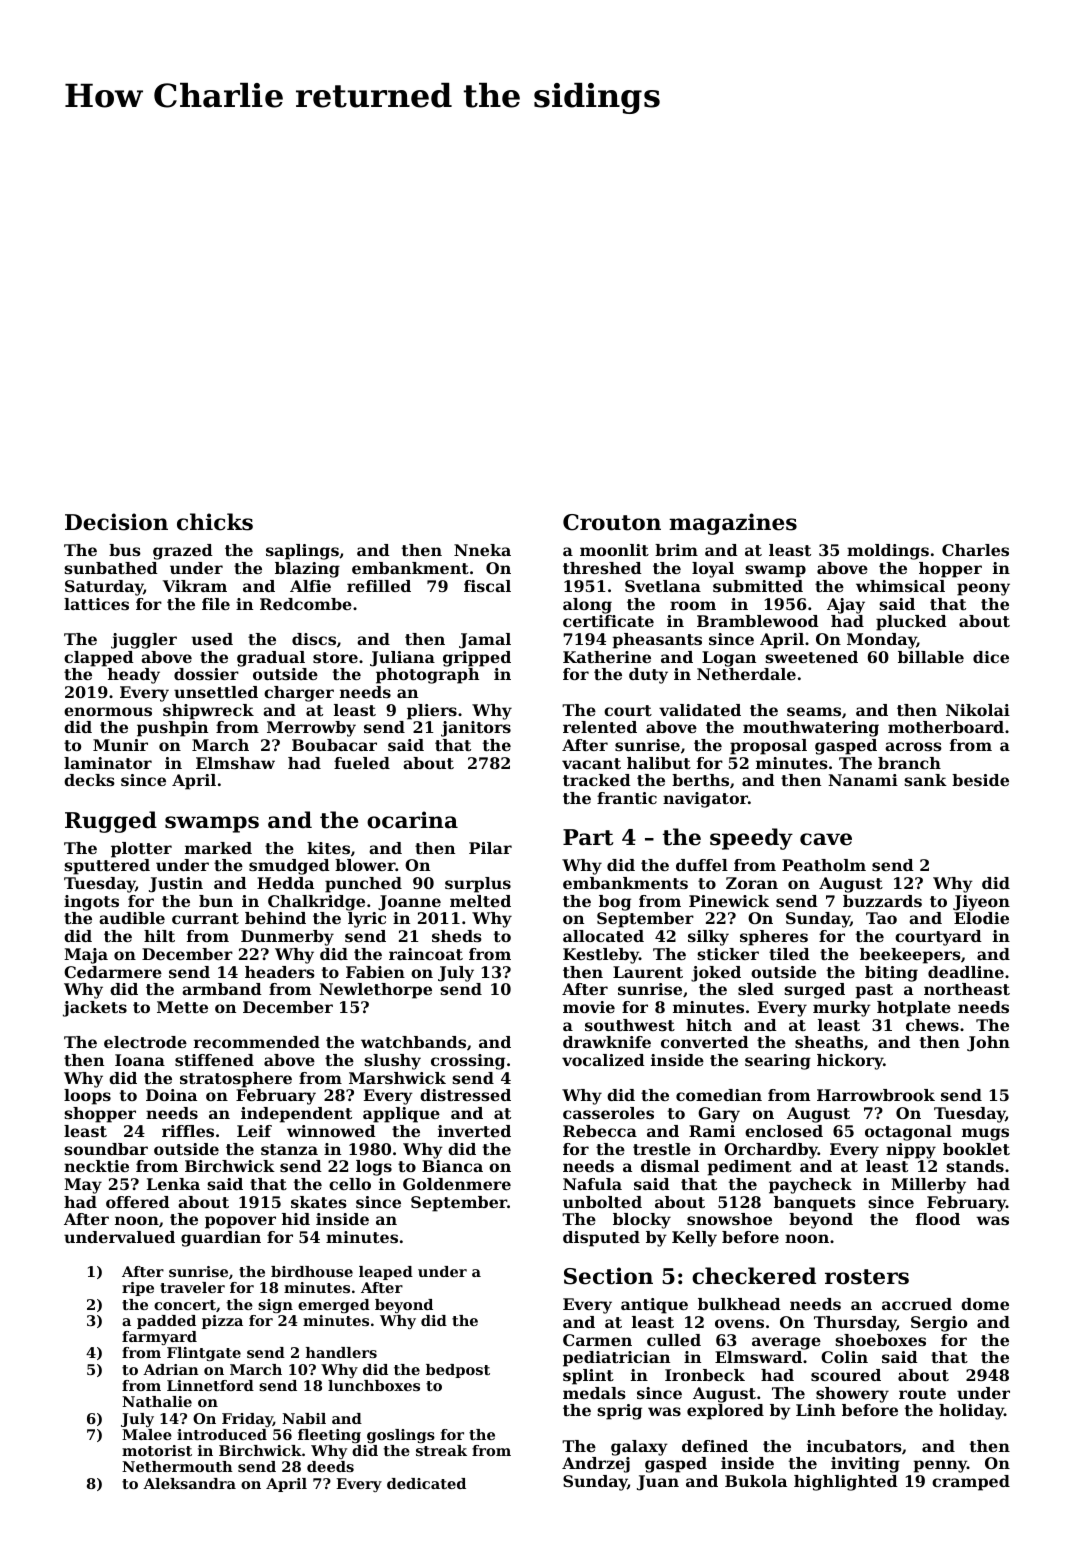  I want to click on chicks, so click(215, 522).
